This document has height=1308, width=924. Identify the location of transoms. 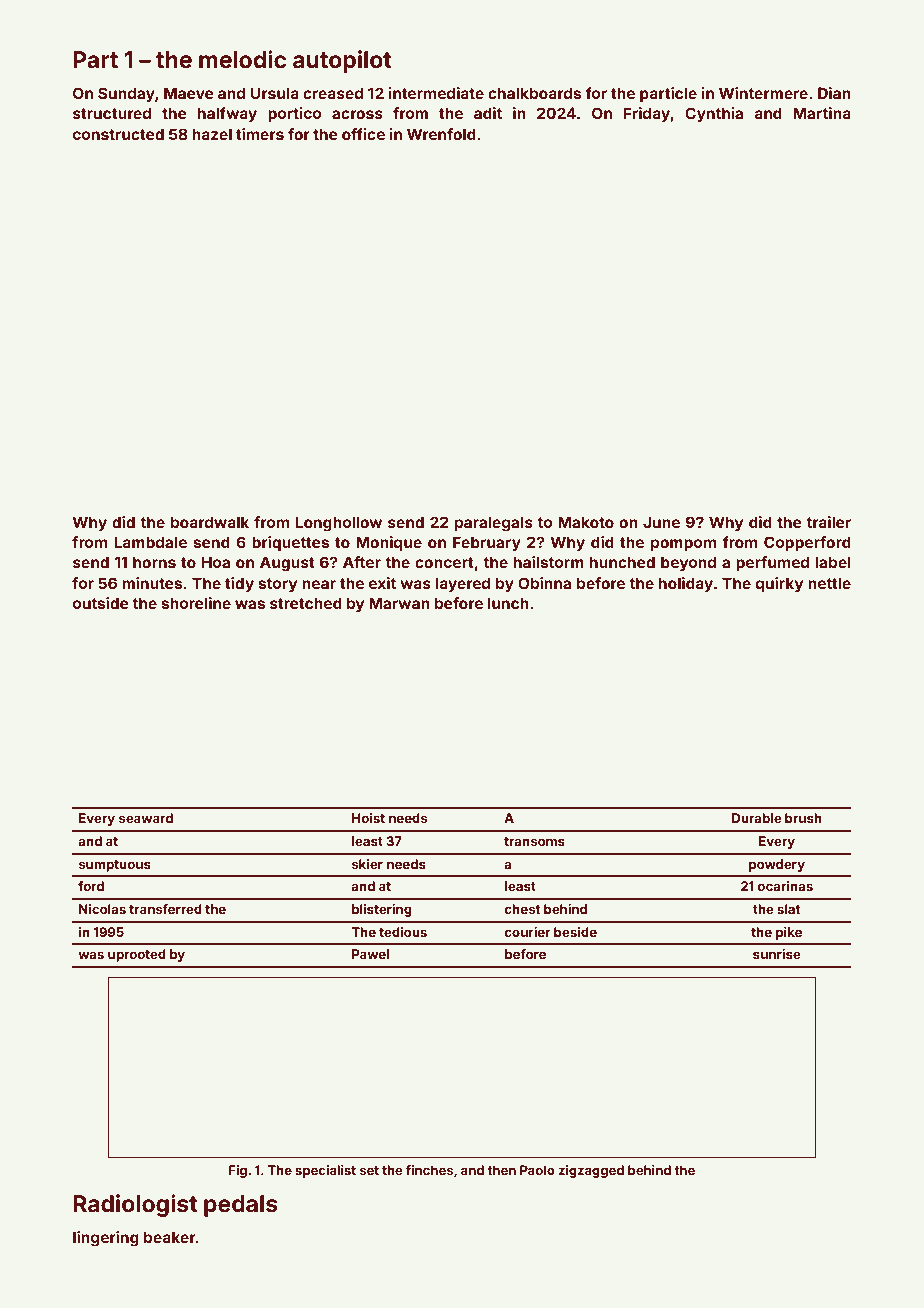
(534, 841).
